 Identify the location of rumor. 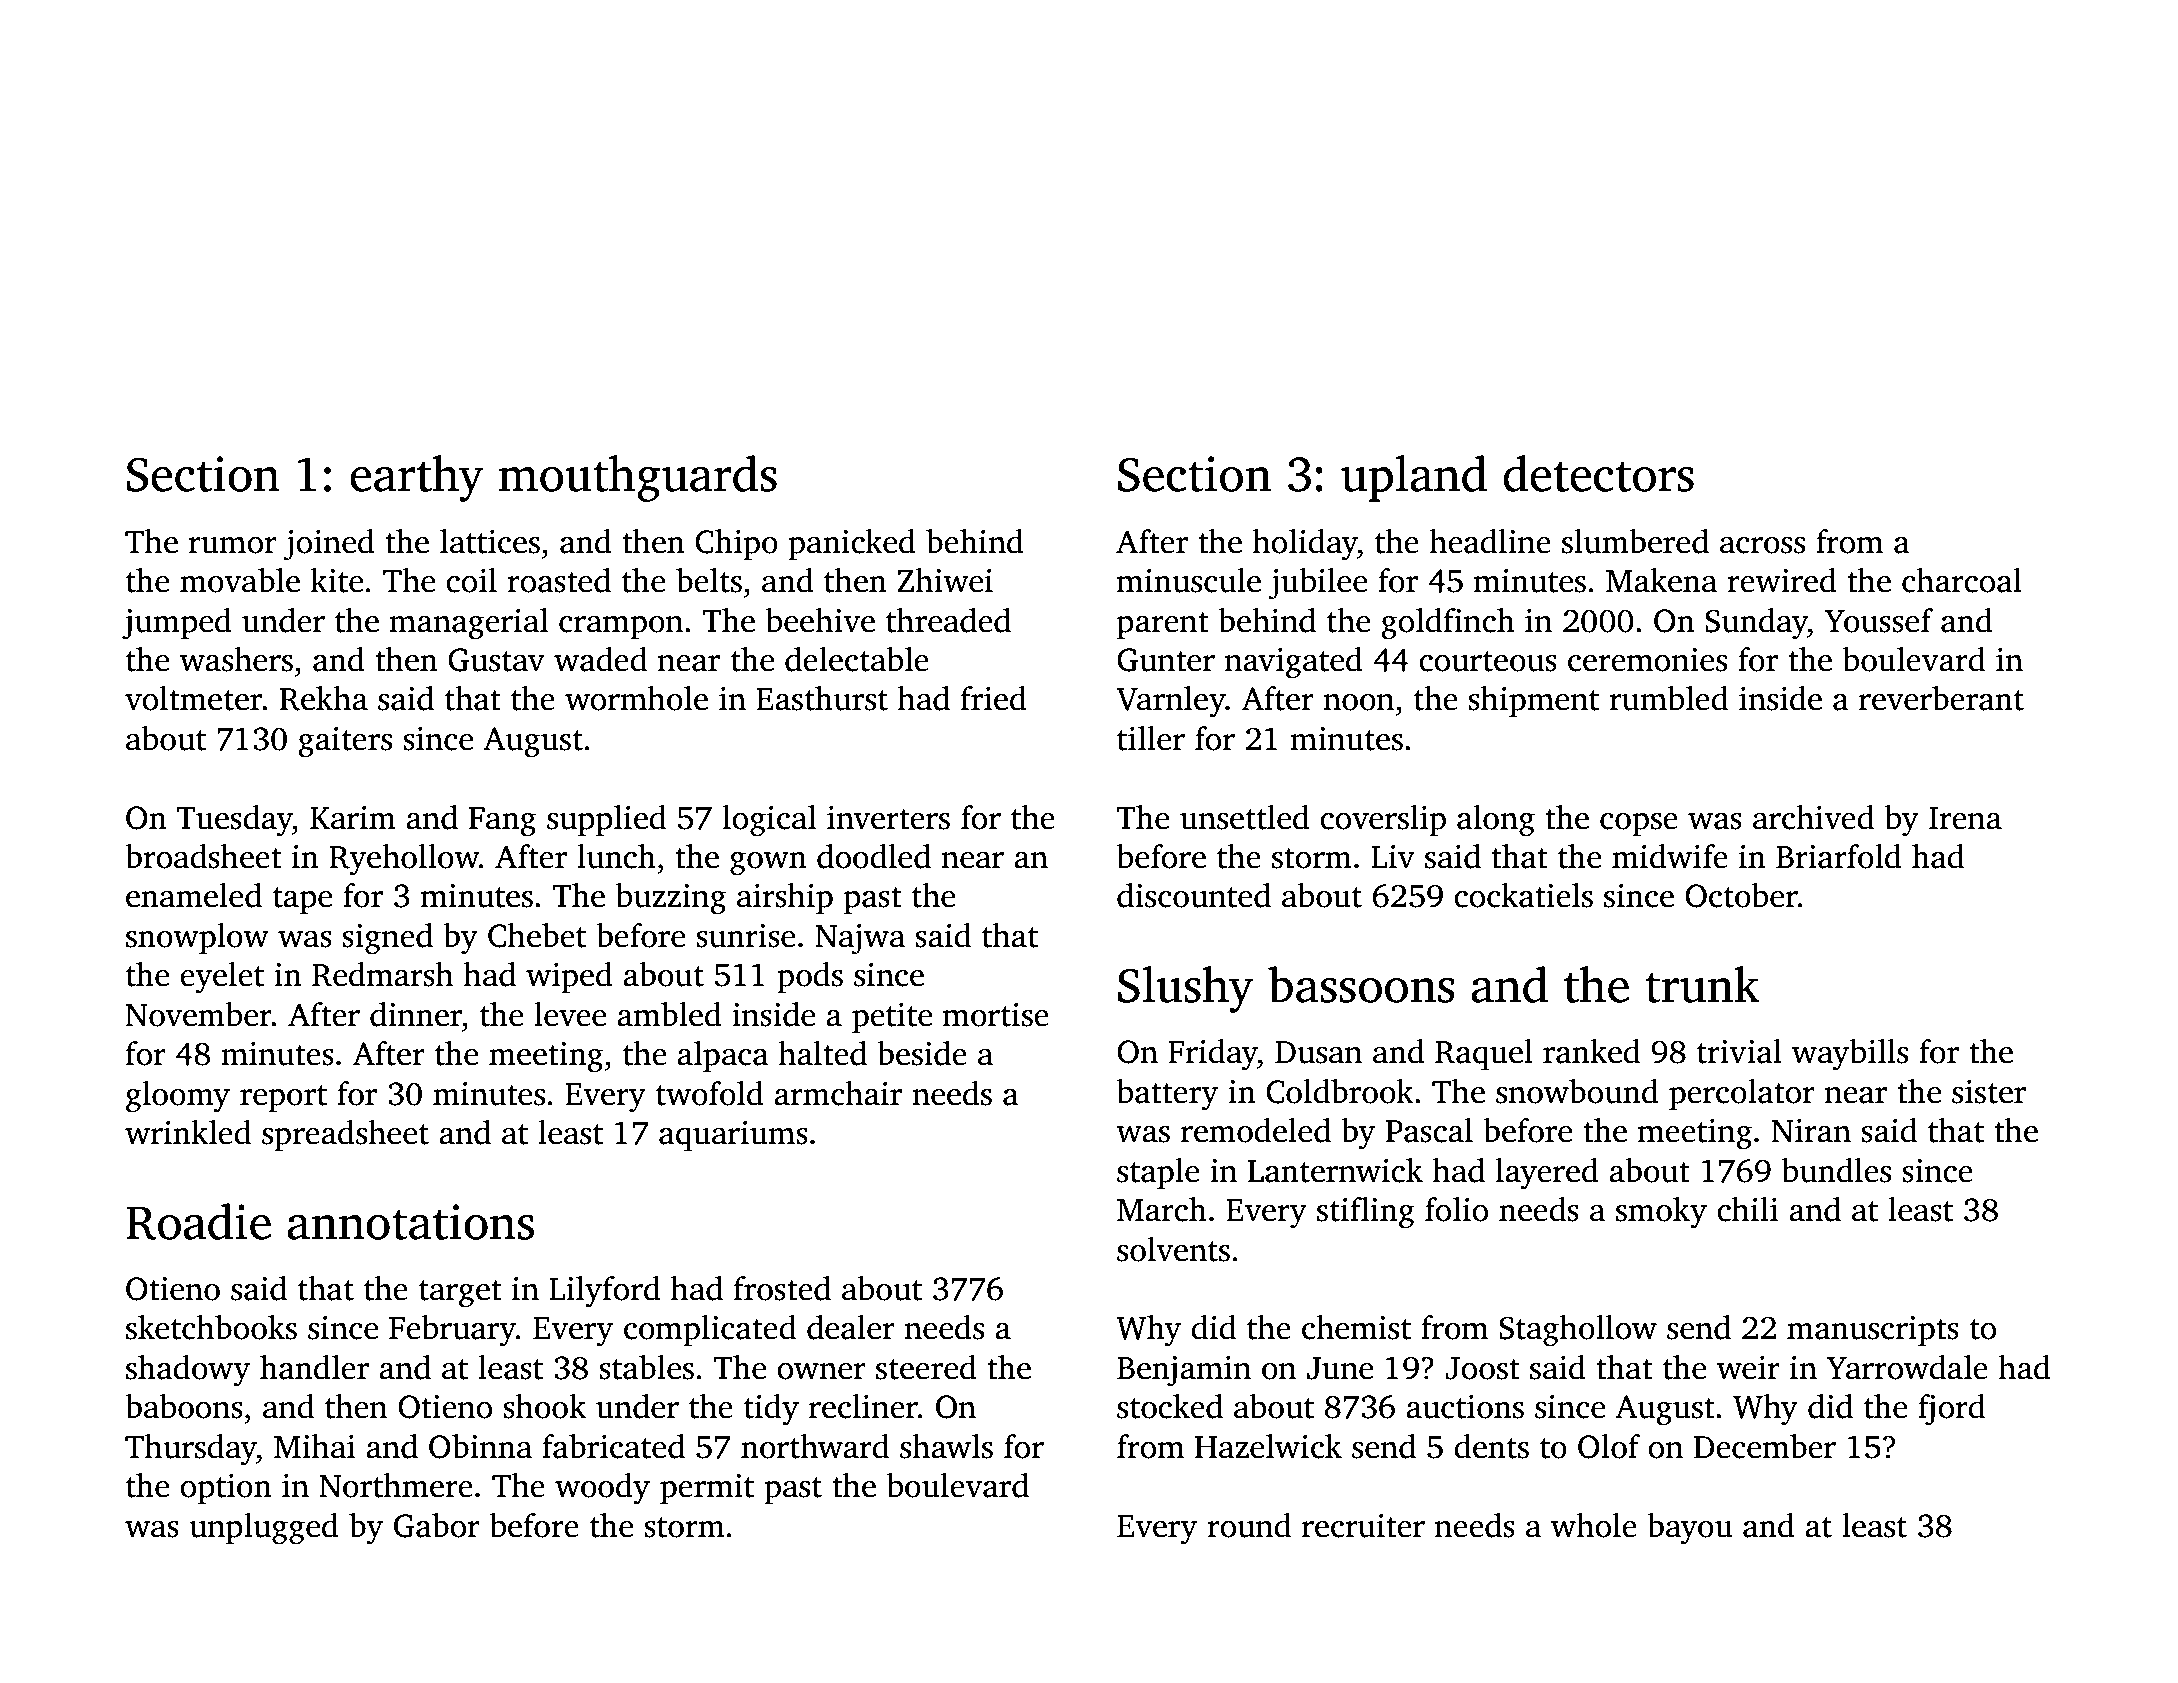
(232, 545).
